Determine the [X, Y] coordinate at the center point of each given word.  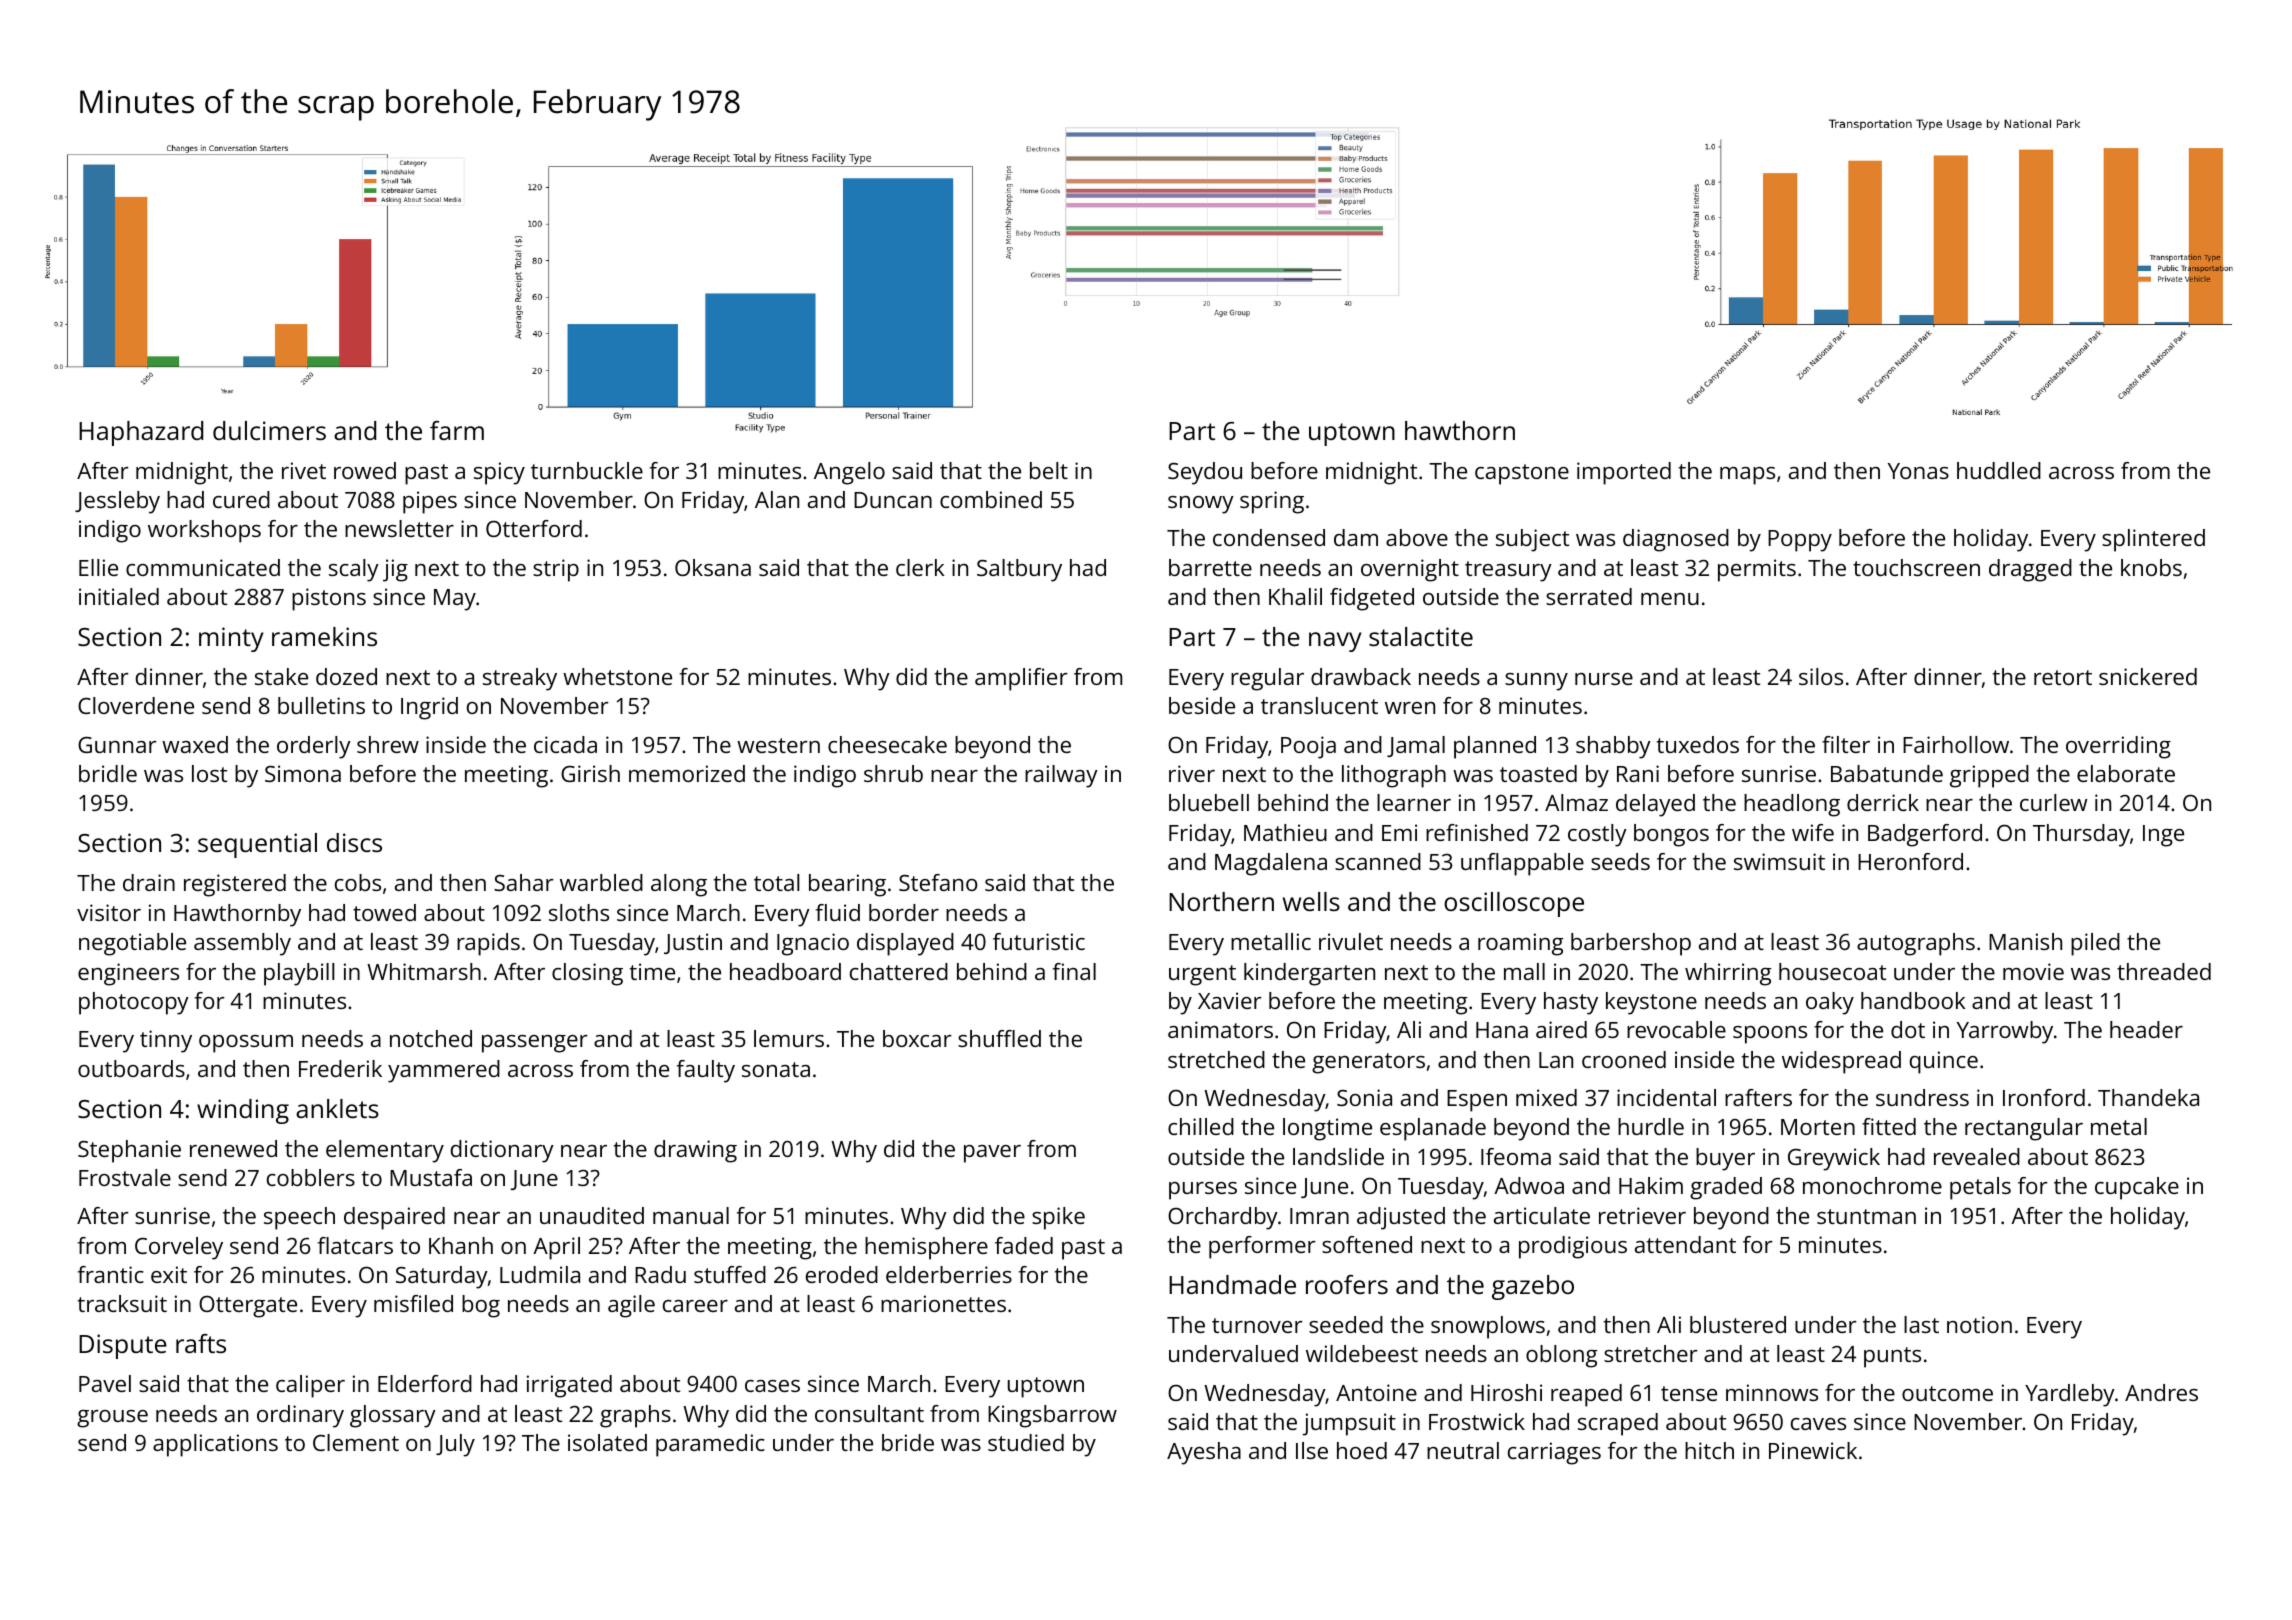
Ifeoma [1516, 1156]
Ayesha [1204, 1453]
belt [1049, 470]
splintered [2153, 540]
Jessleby [117, 502]
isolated [607, 1442]
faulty [706, 1071]
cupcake [2137, 1188]
